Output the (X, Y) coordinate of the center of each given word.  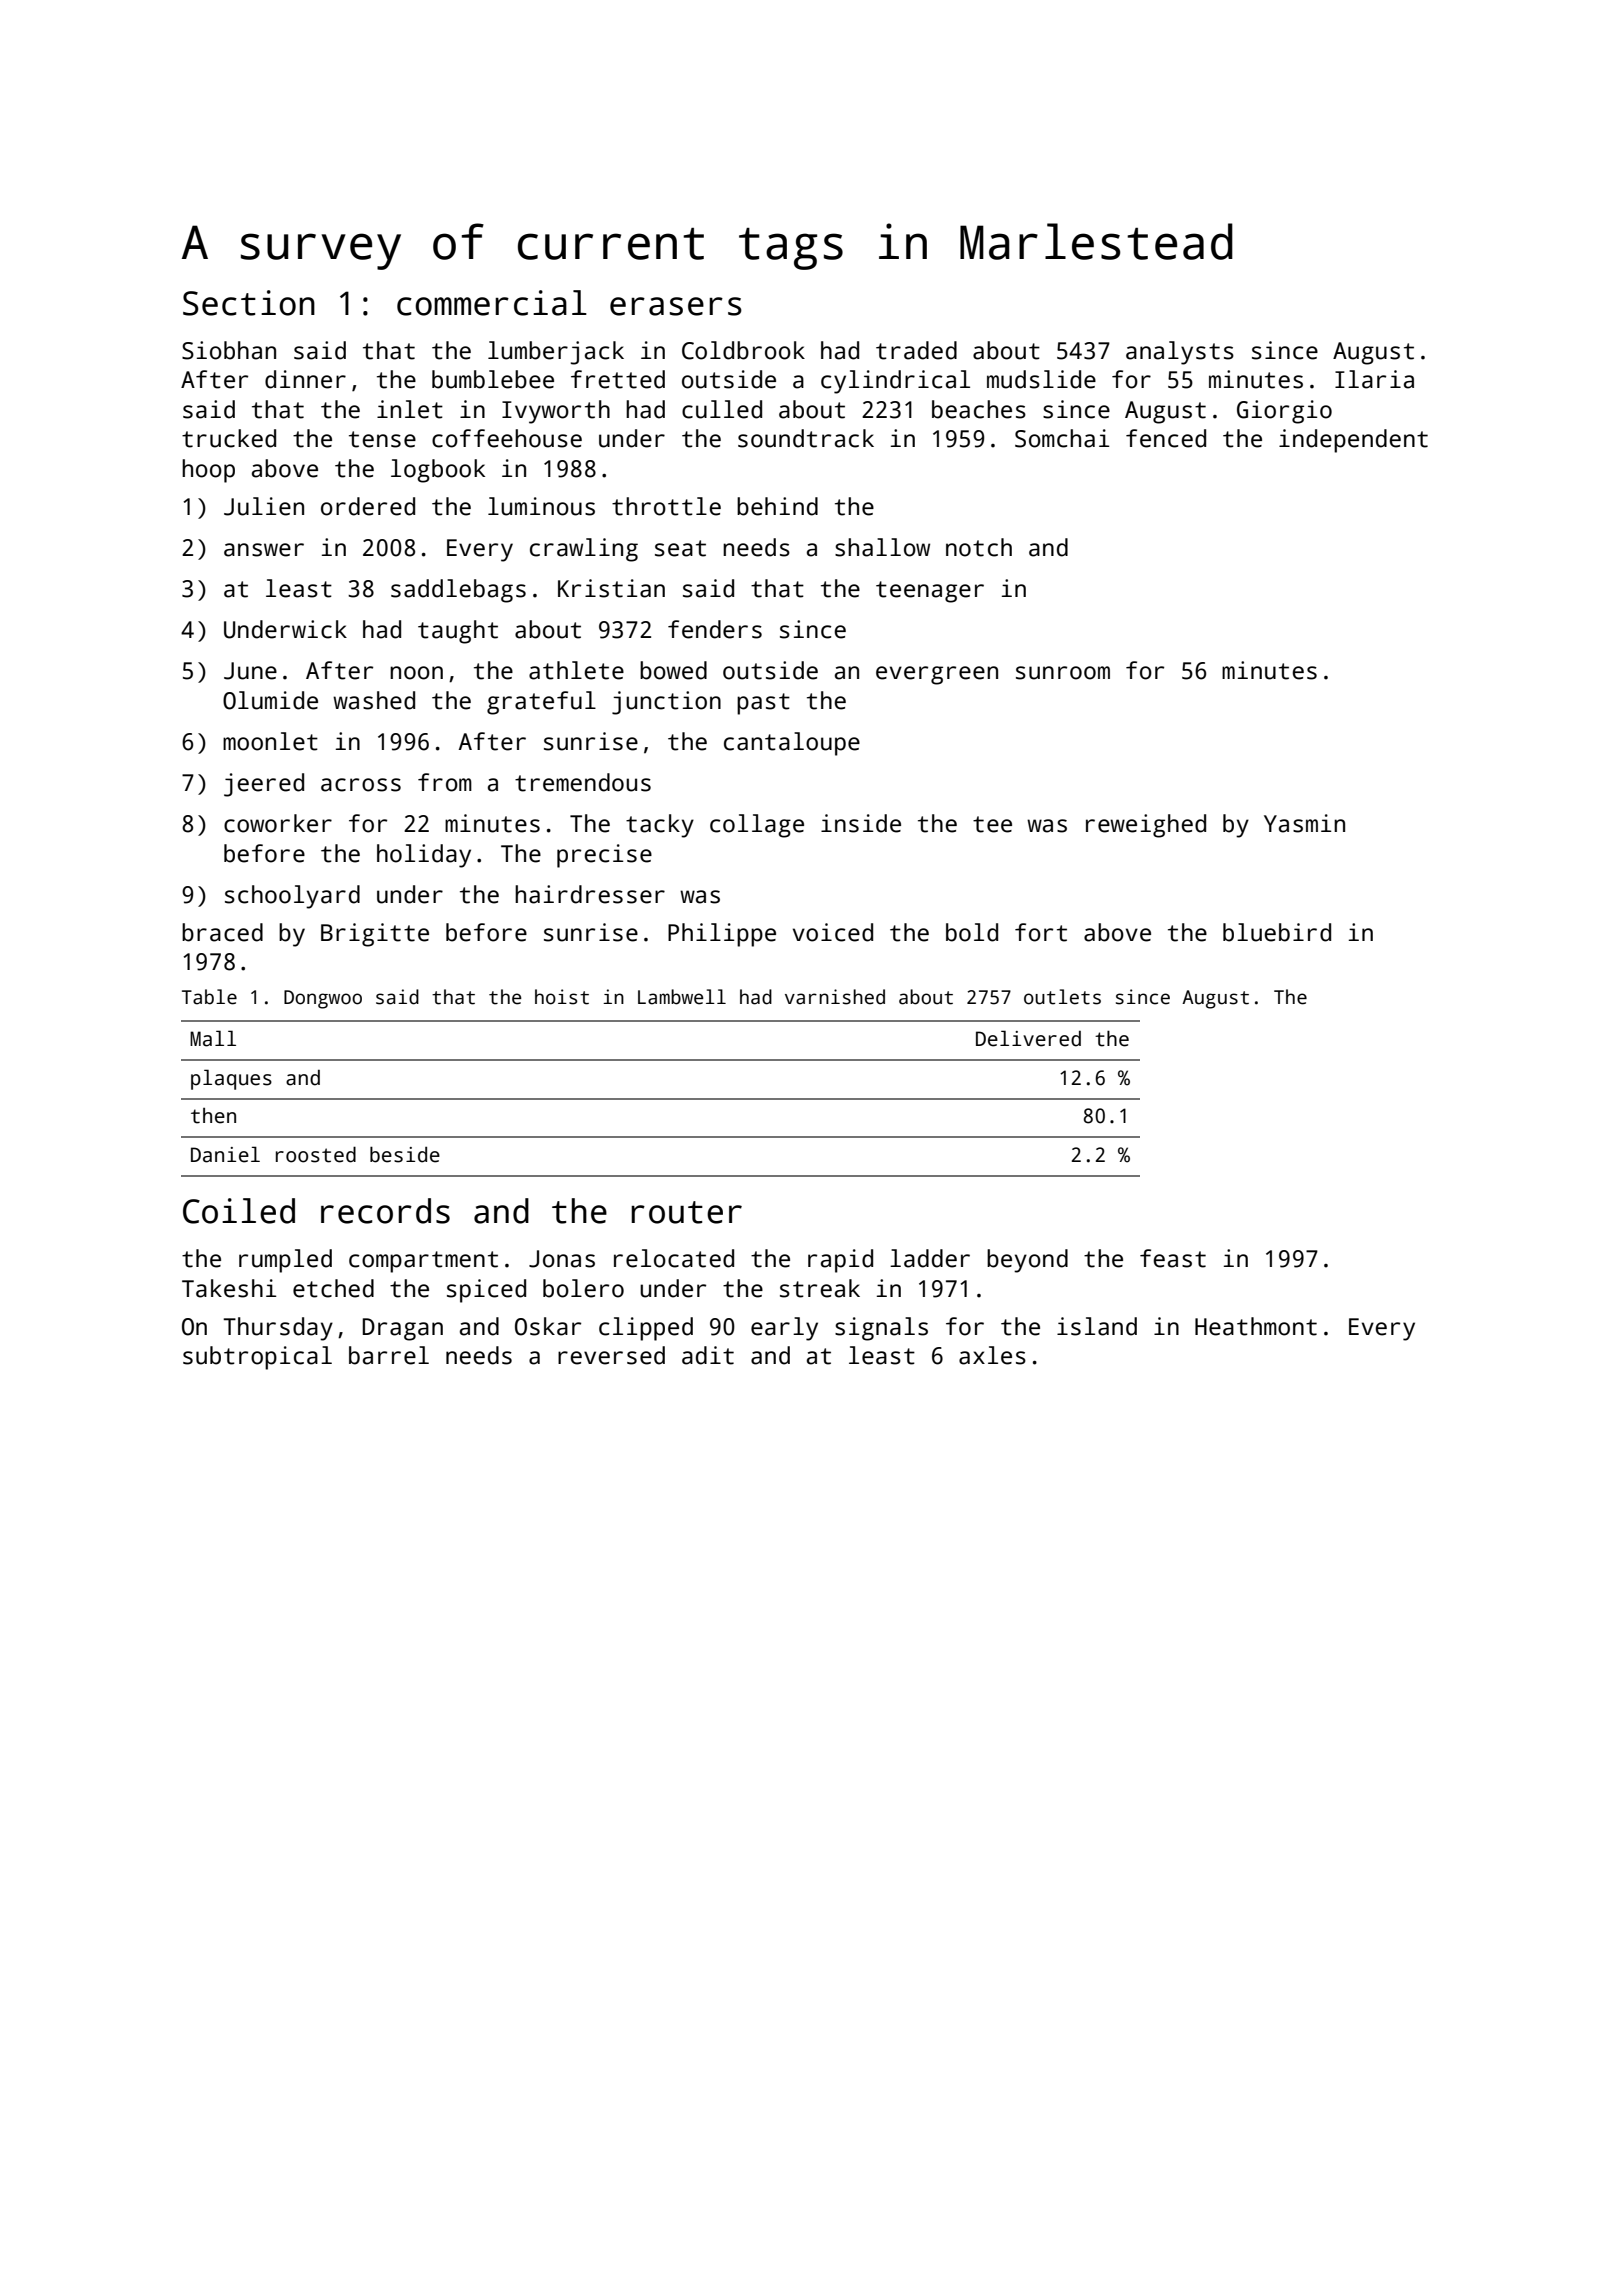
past (763, 704)
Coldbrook (743, 350)
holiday (424, 856)
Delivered (1028, 1038)
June (250, 671)
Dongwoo (323, 999)
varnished (835, 997)
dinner (305, 379)
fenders (715, 629)
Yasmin (1304, 823)
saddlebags (458, 591)
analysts (1180, 353)
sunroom (1063, 673)
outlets (1062, 997)
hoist (562, 997)
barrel (389, 1355)
